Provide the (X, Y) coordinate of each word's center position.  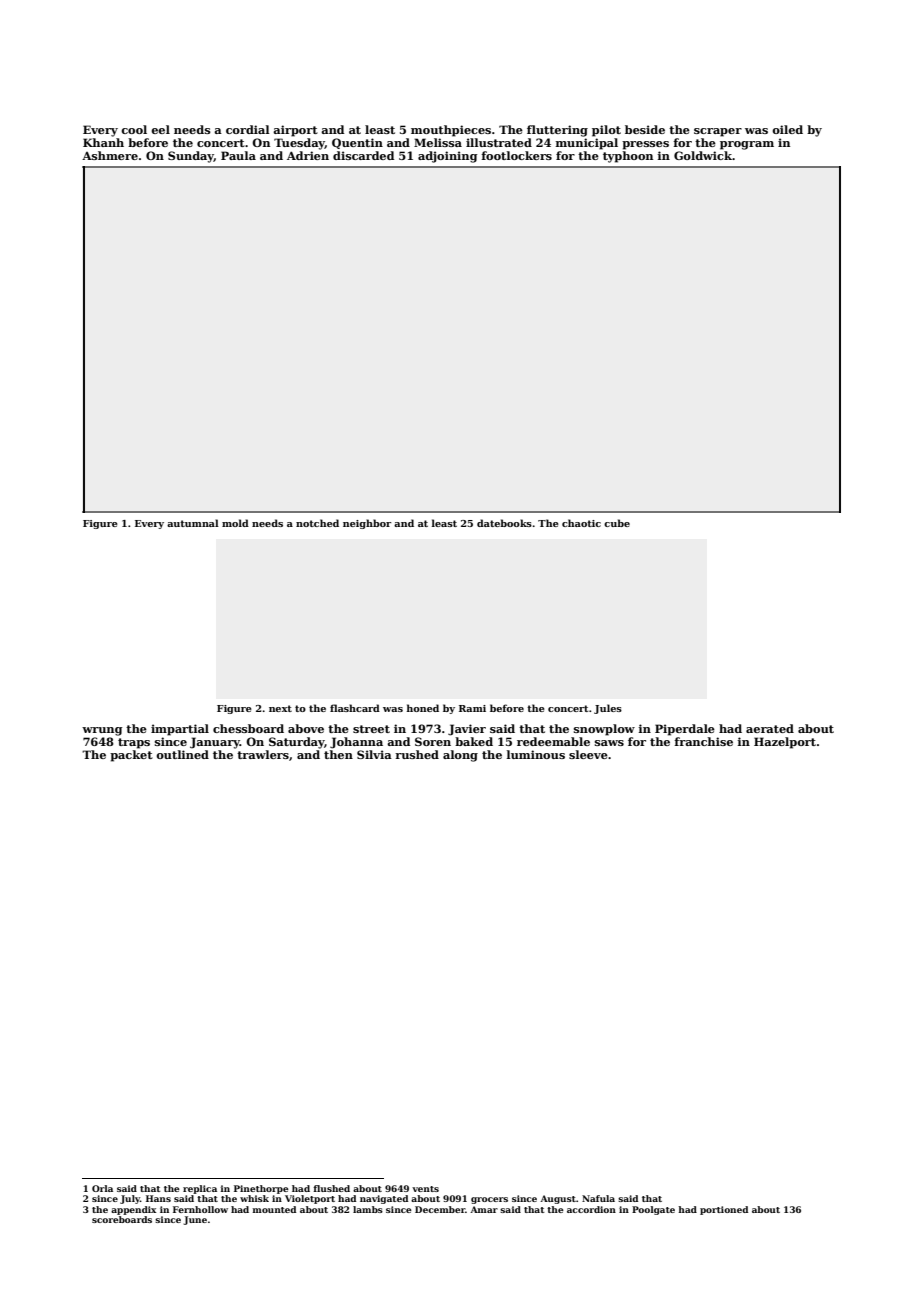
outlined (182, 754)
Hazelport (785, 743)
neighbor (367, 524)
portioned (724, 1210)
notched (317, 523)
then (338, 754)
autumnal (193, 523)
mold (235, 523)
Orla (102, 1188)
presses (645, 145)
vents (425, 1189)
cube (617, 523)
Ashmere (110, 155)
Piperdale (685, 730)
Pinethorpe (261, 1189)
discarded (363, 155)
